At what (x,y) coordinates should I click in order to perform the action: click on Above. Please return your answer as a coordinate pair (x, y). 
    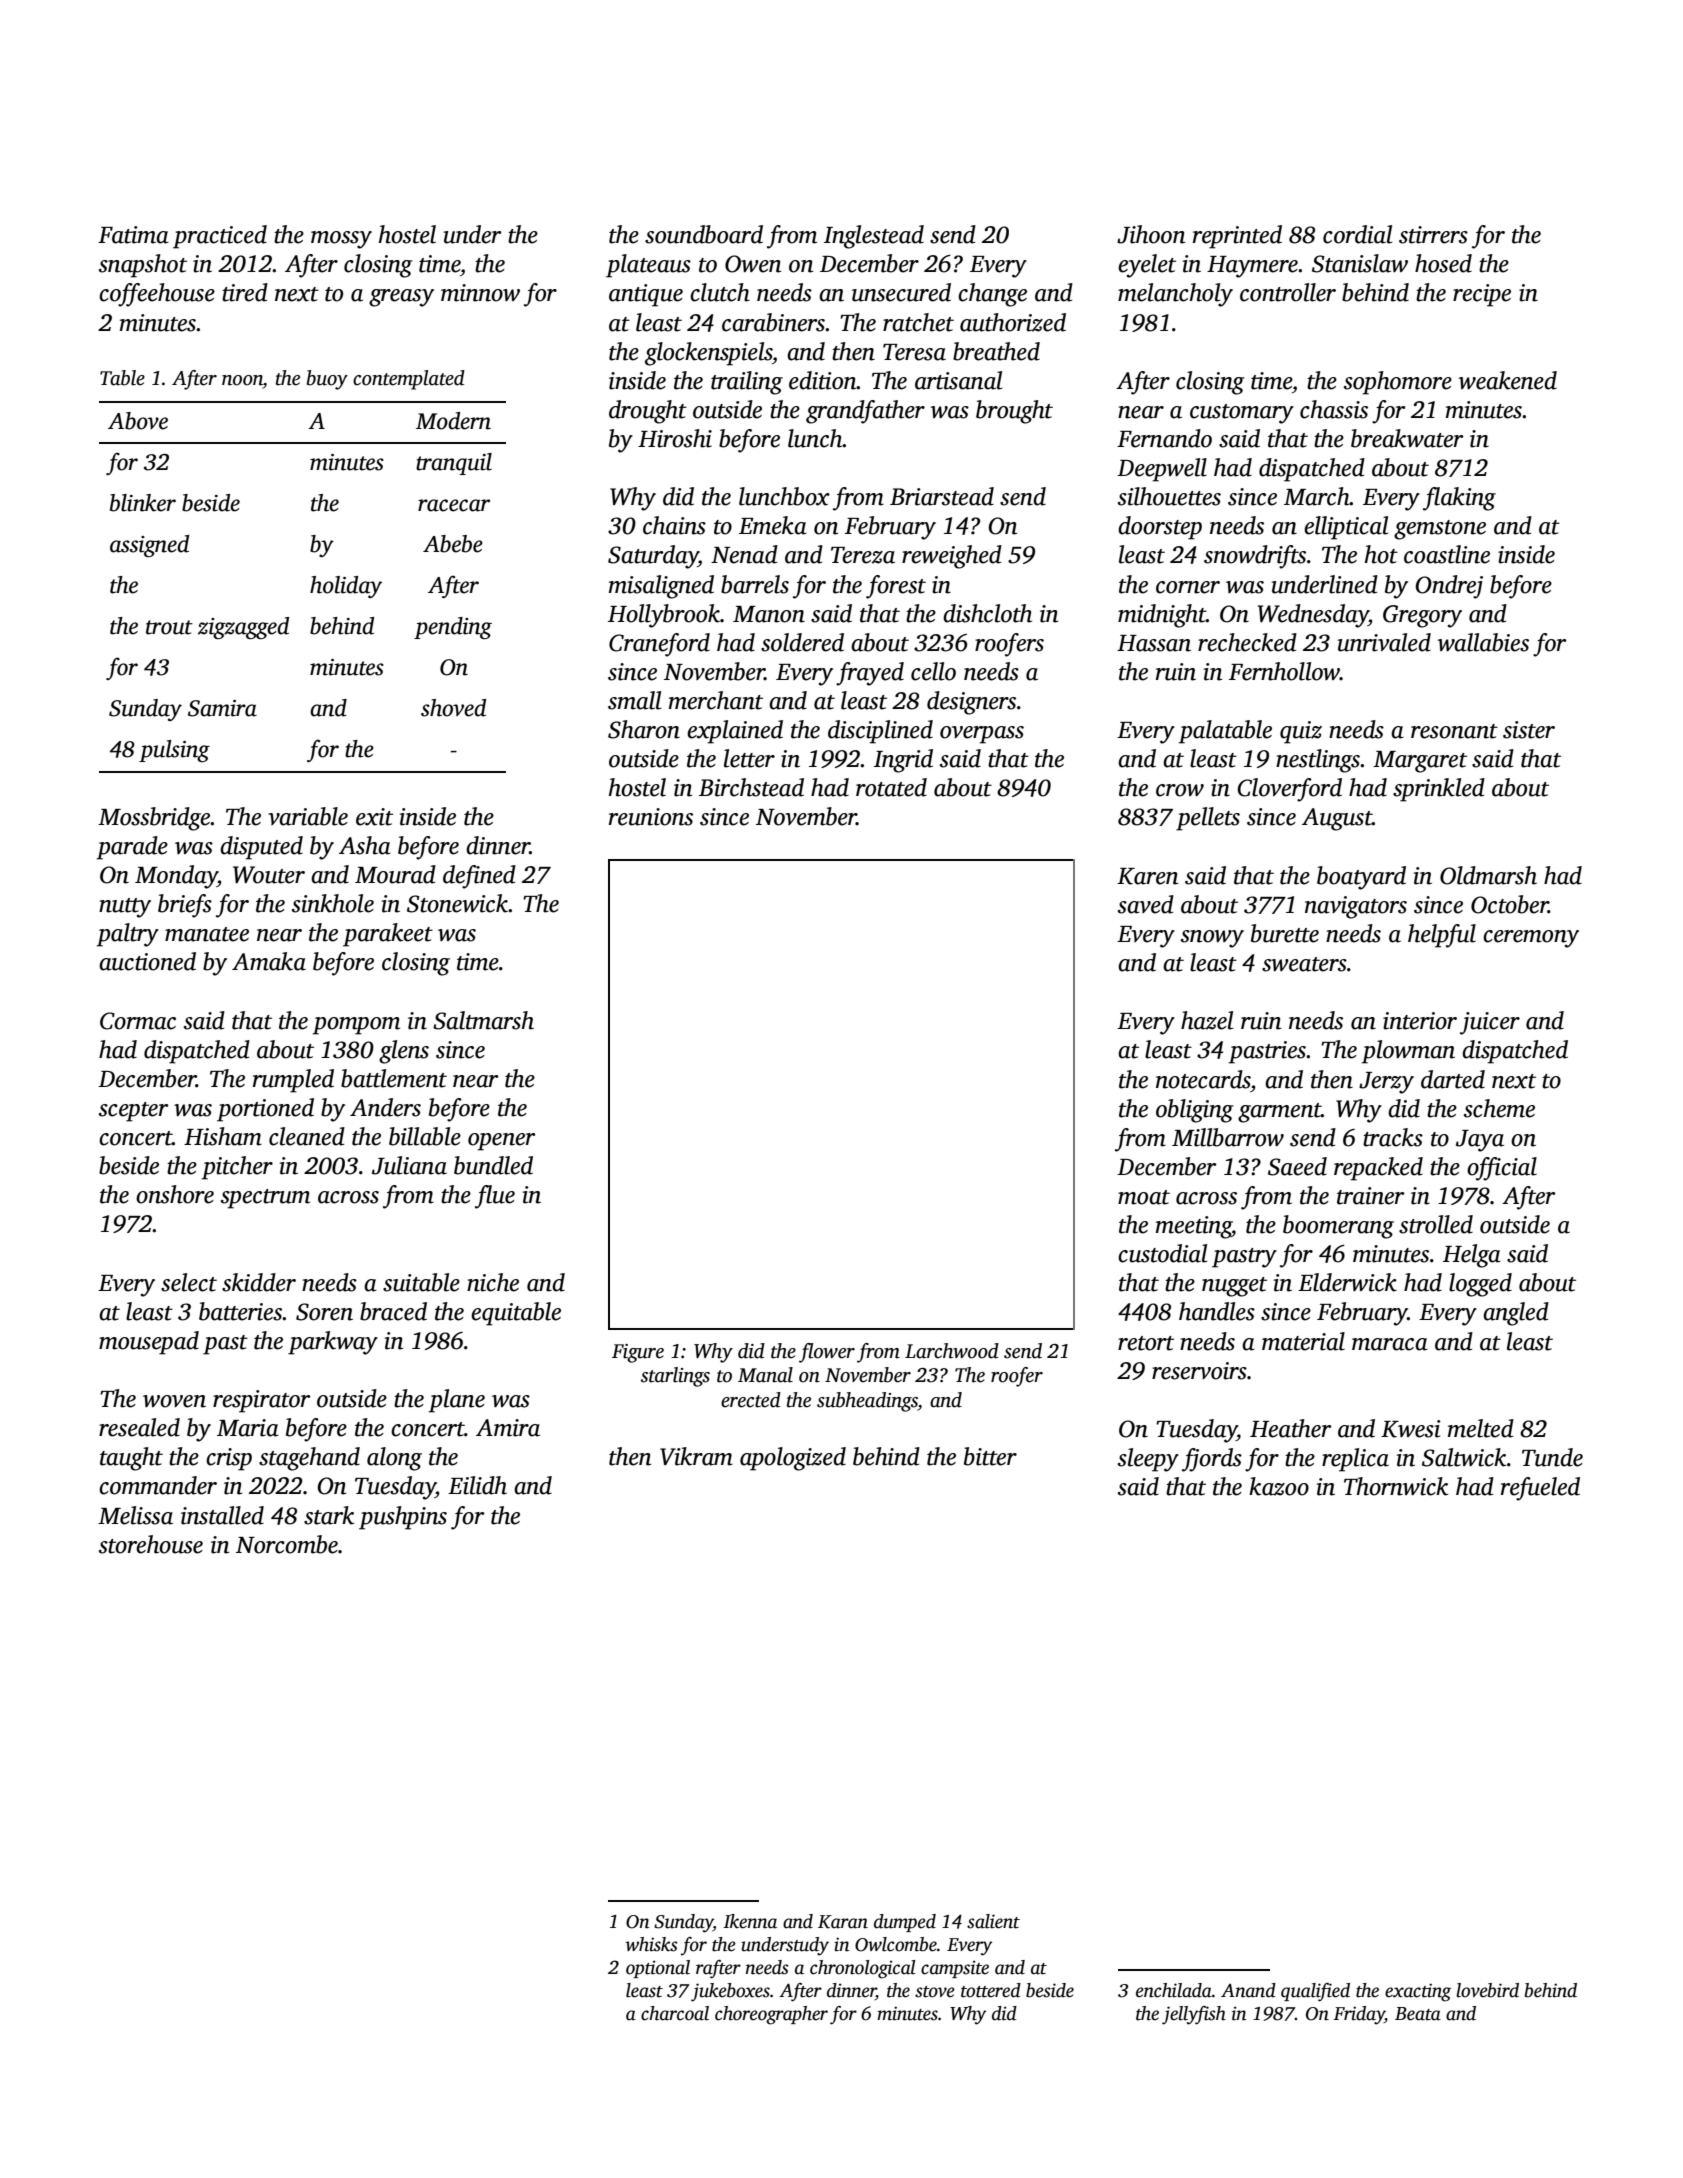
    Looking at the image, I should click on (138, 421).
